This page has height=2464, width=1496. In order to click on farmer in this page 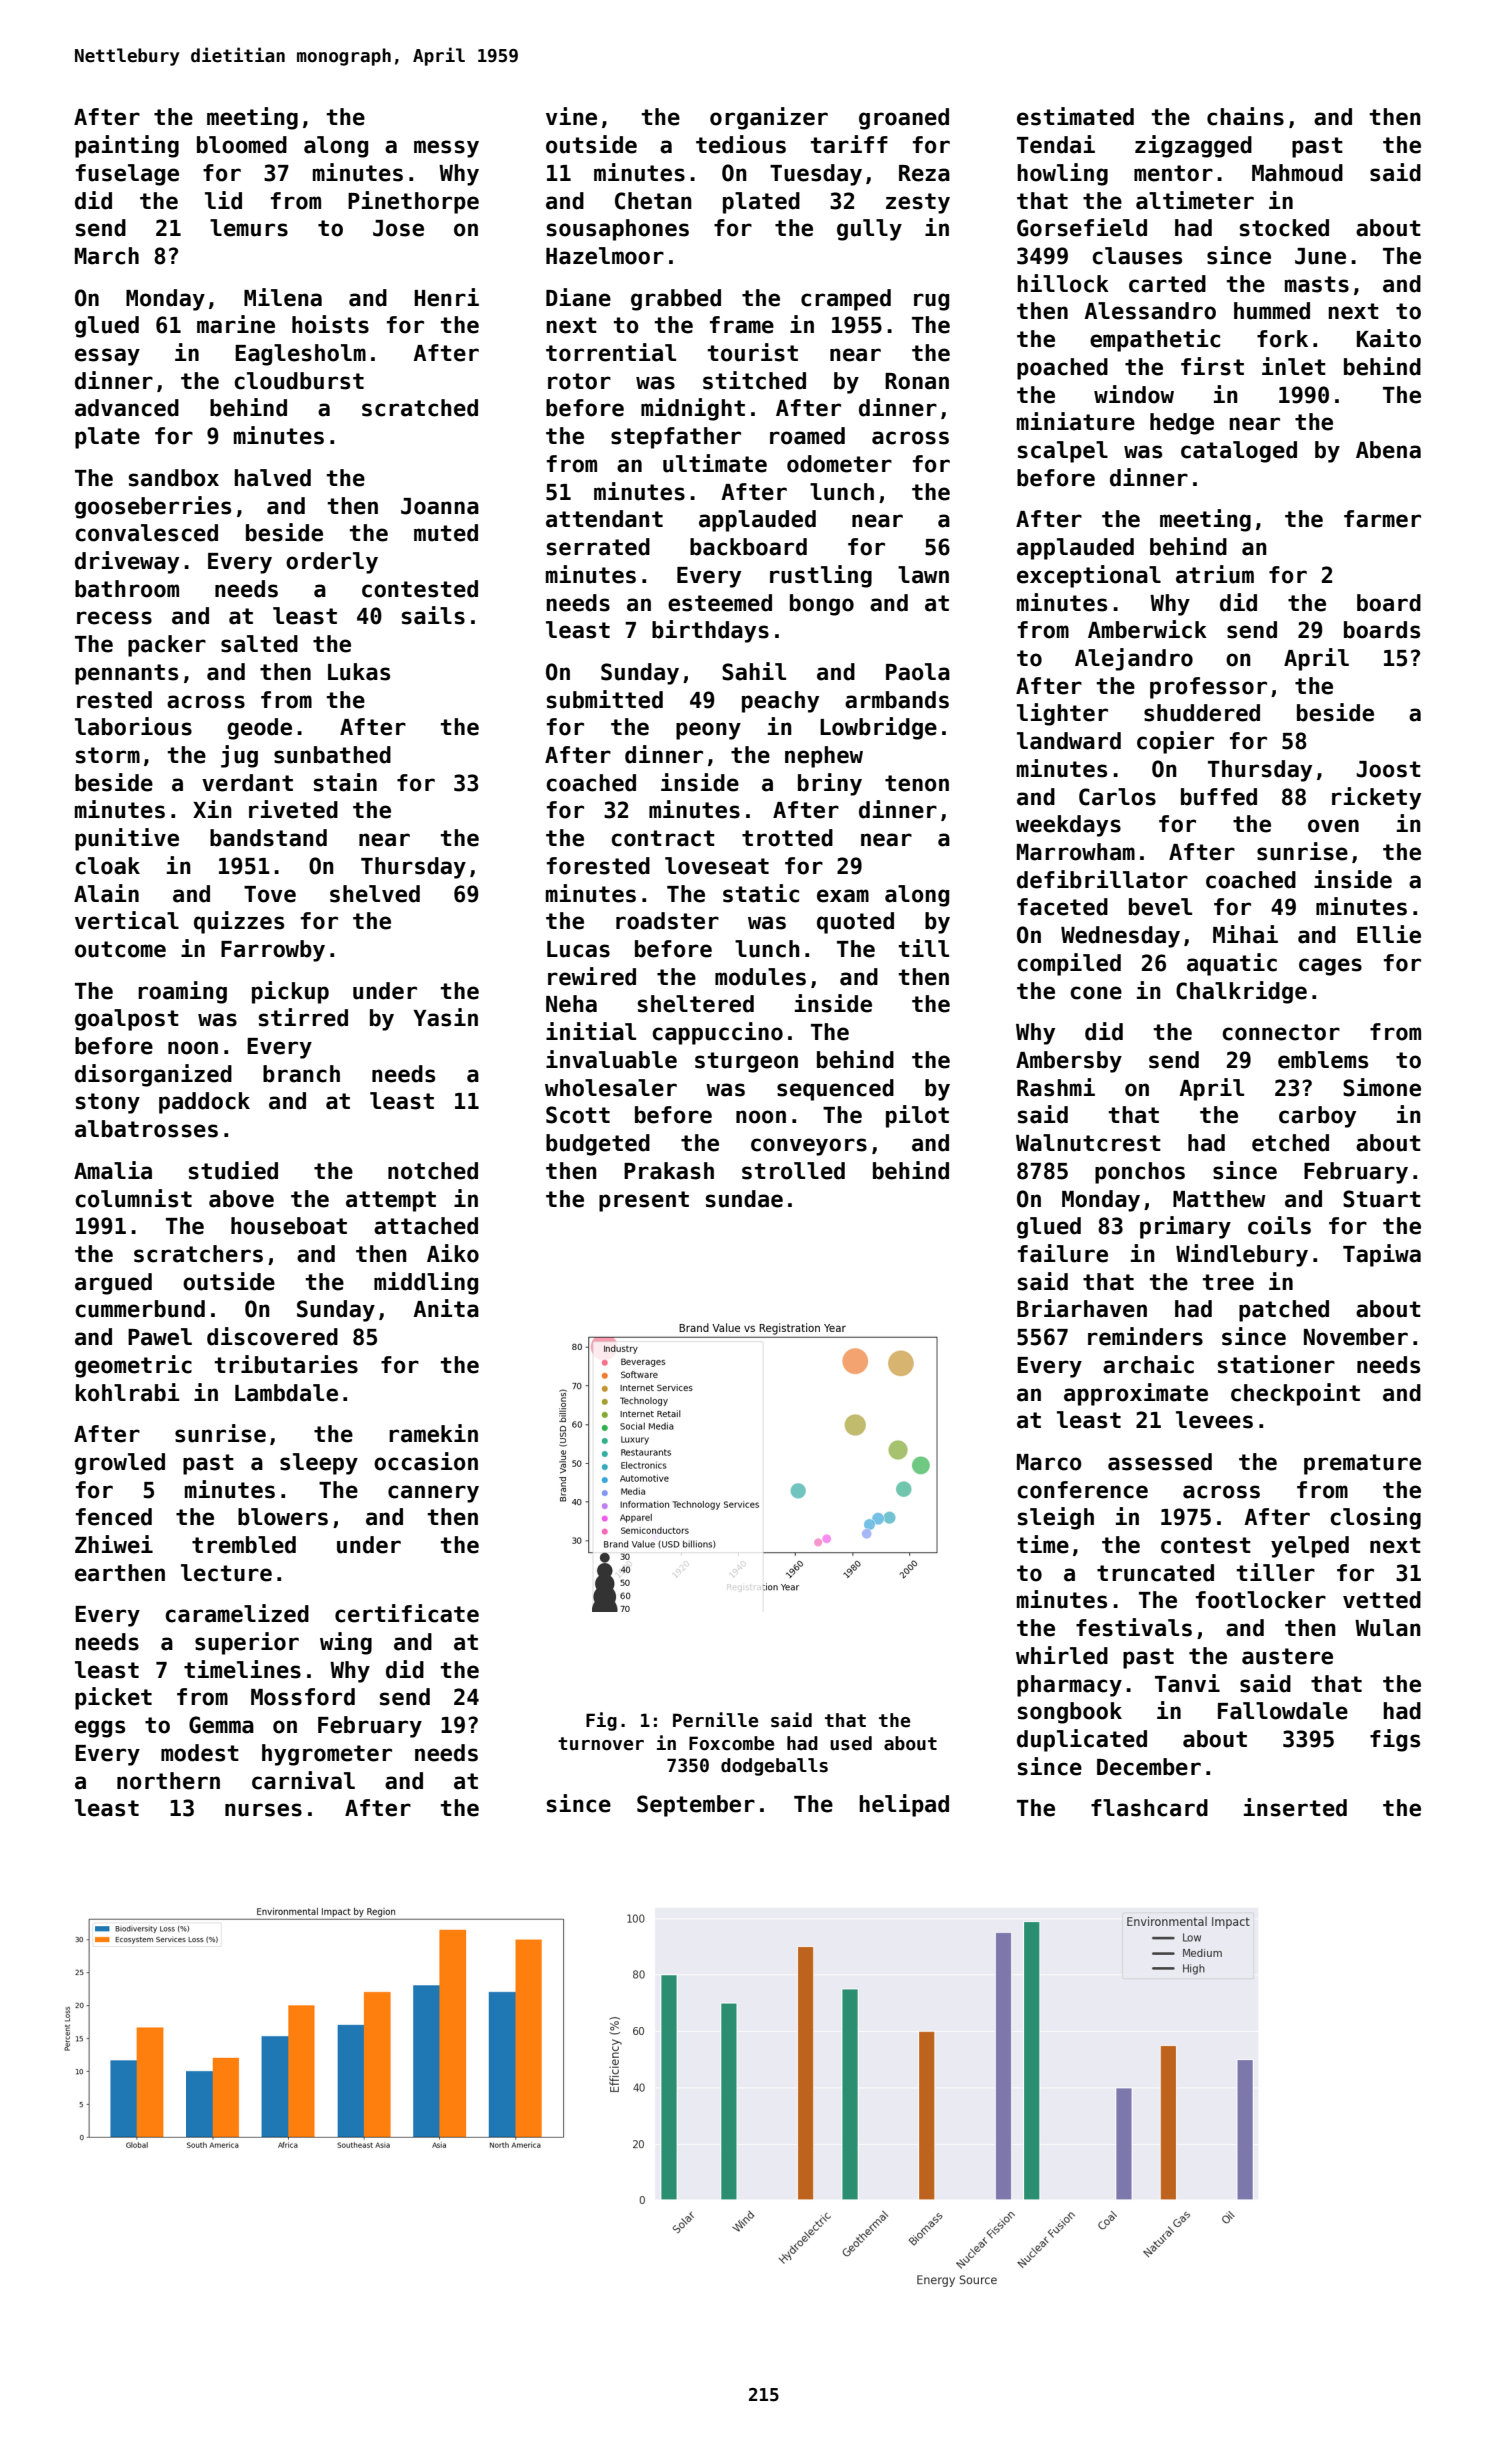, I will do `click(1382, 519)`.
